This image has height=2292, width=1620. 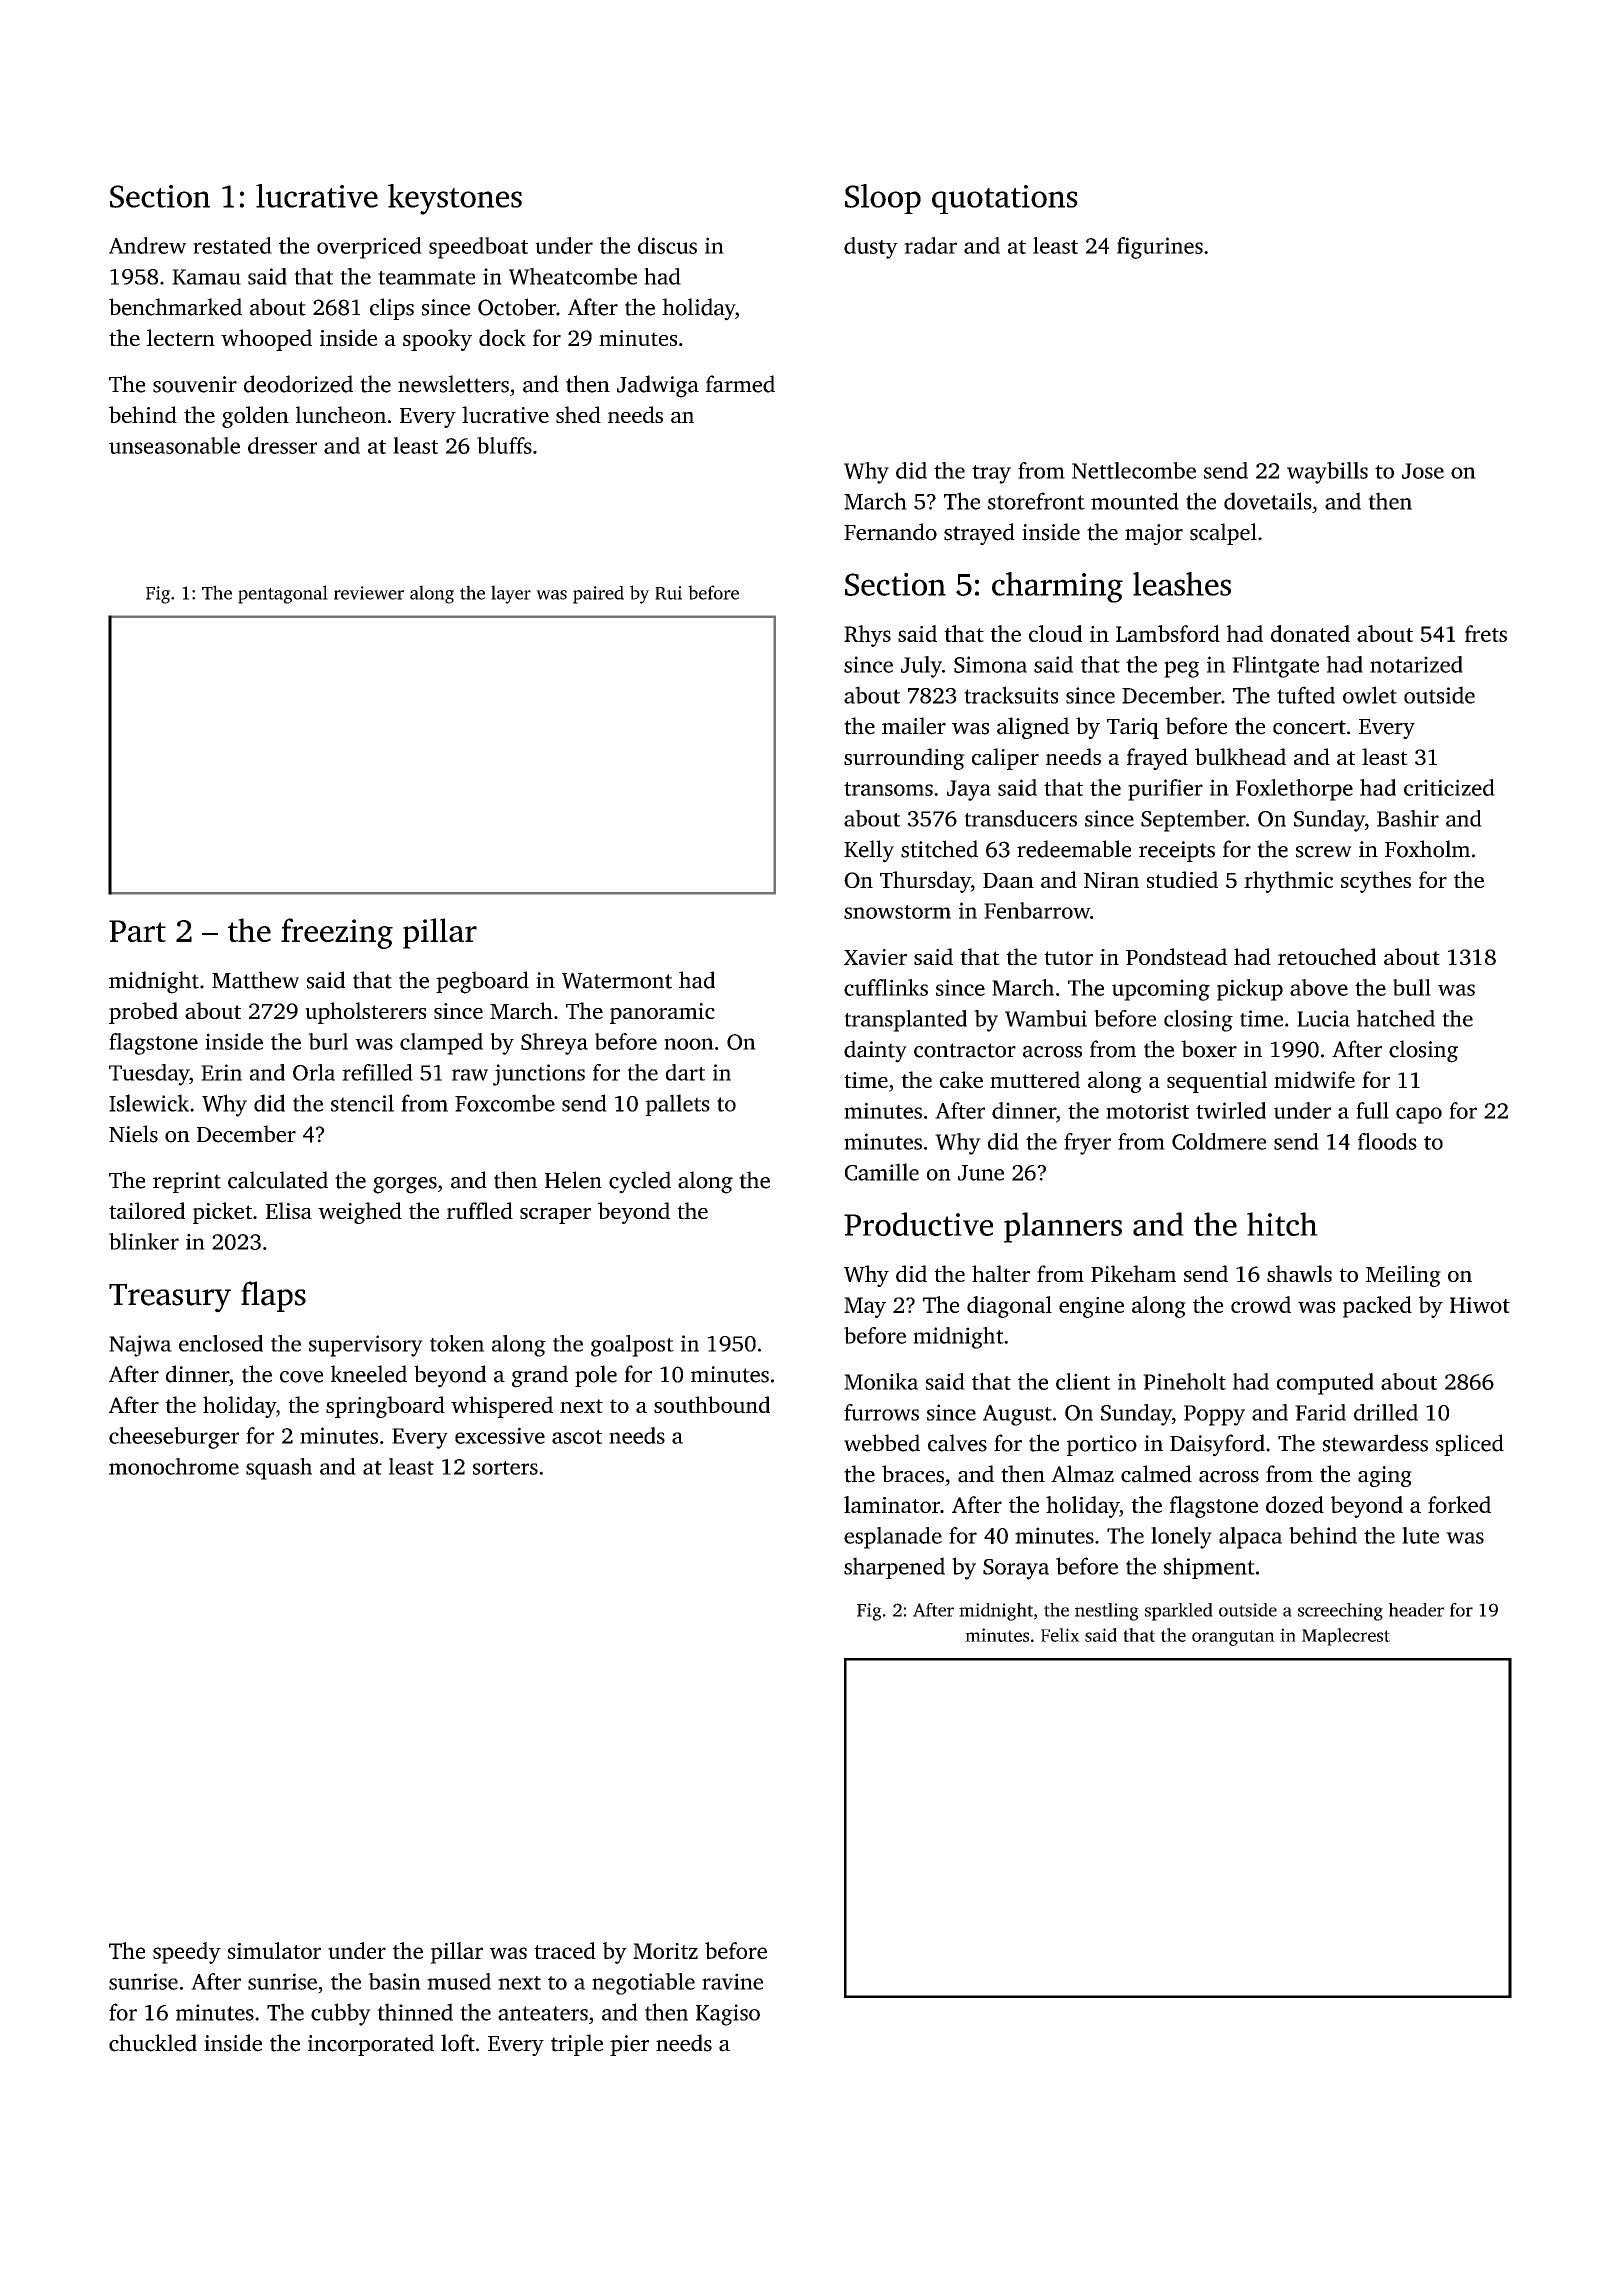 I want to click on calmed, so click(x=1156, y=1474).
